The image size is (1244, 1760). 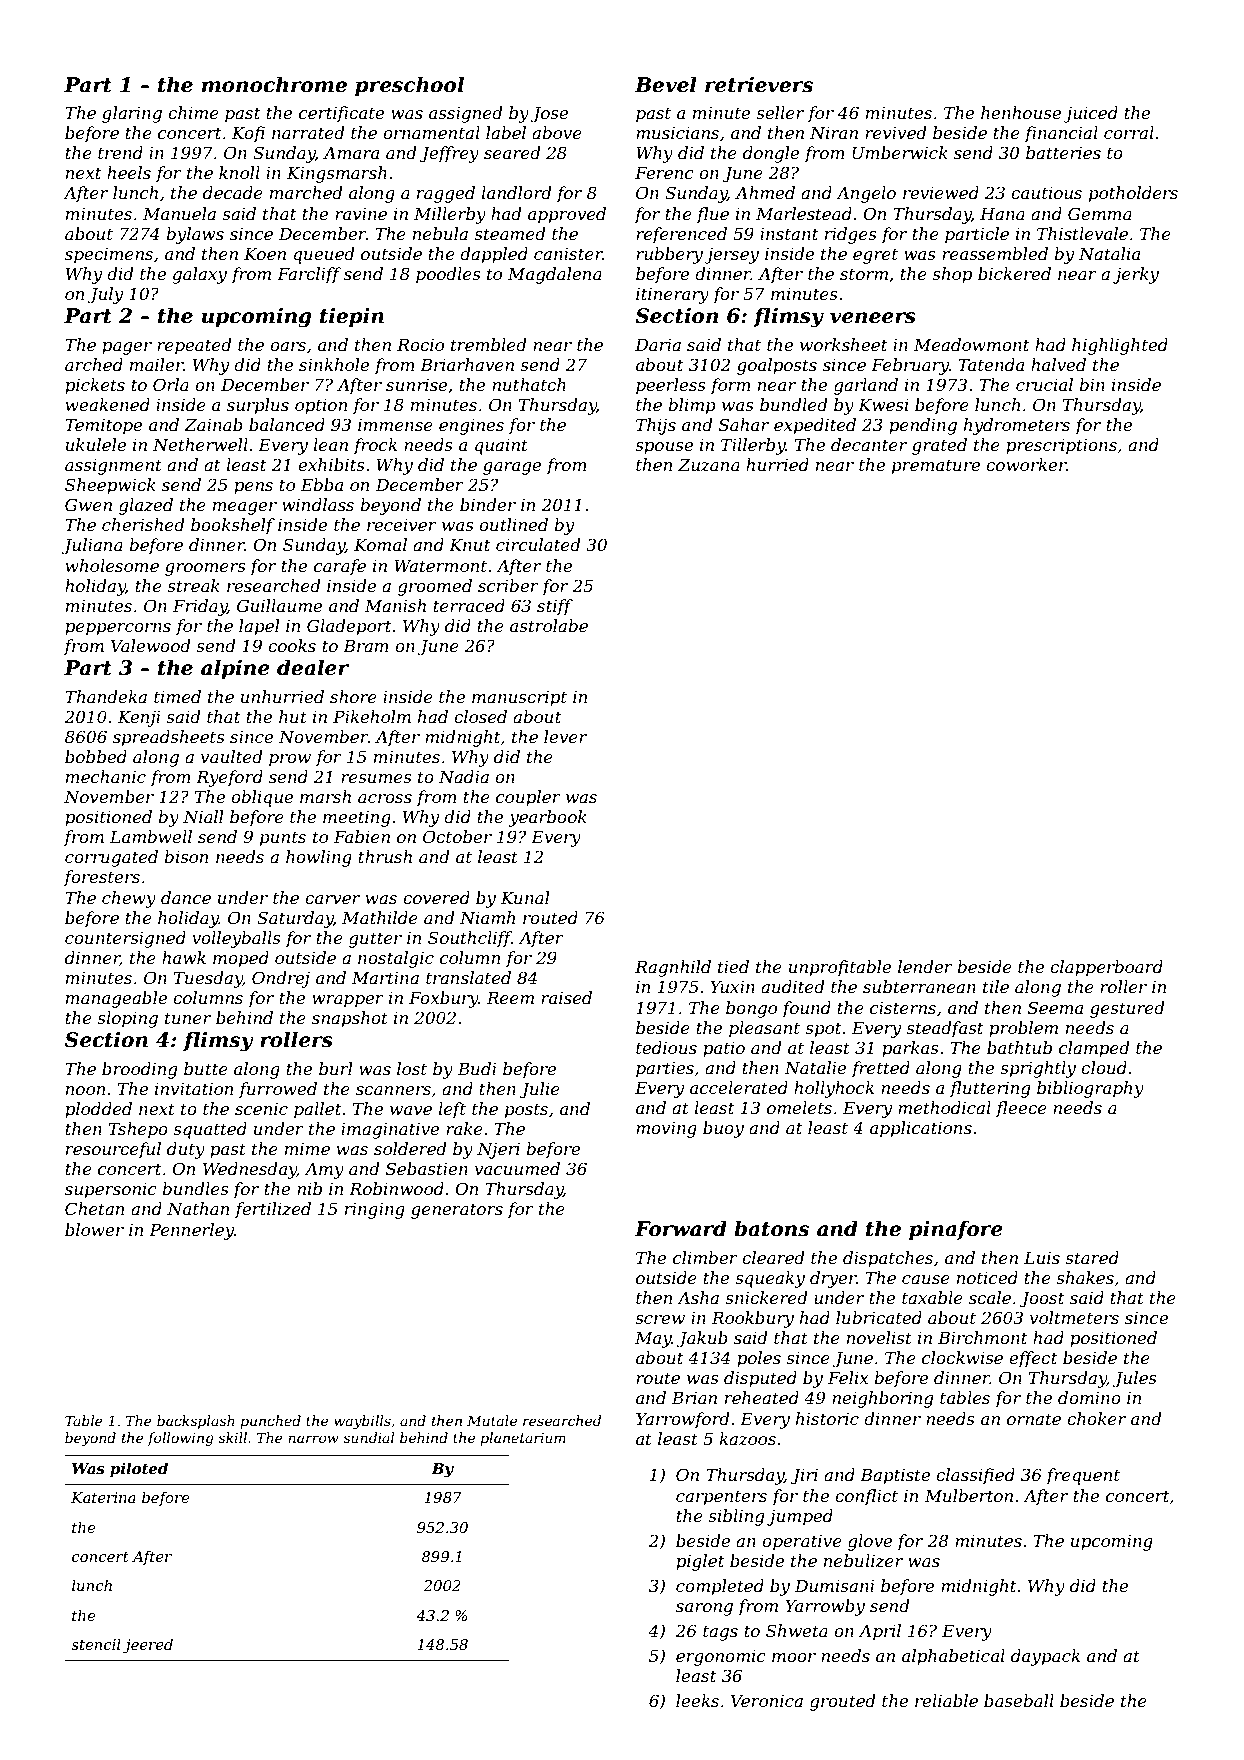 What do you see at coordinates (1045, 1657) in the image?
I see `daypack` at bounding box center [1045, 1657].
